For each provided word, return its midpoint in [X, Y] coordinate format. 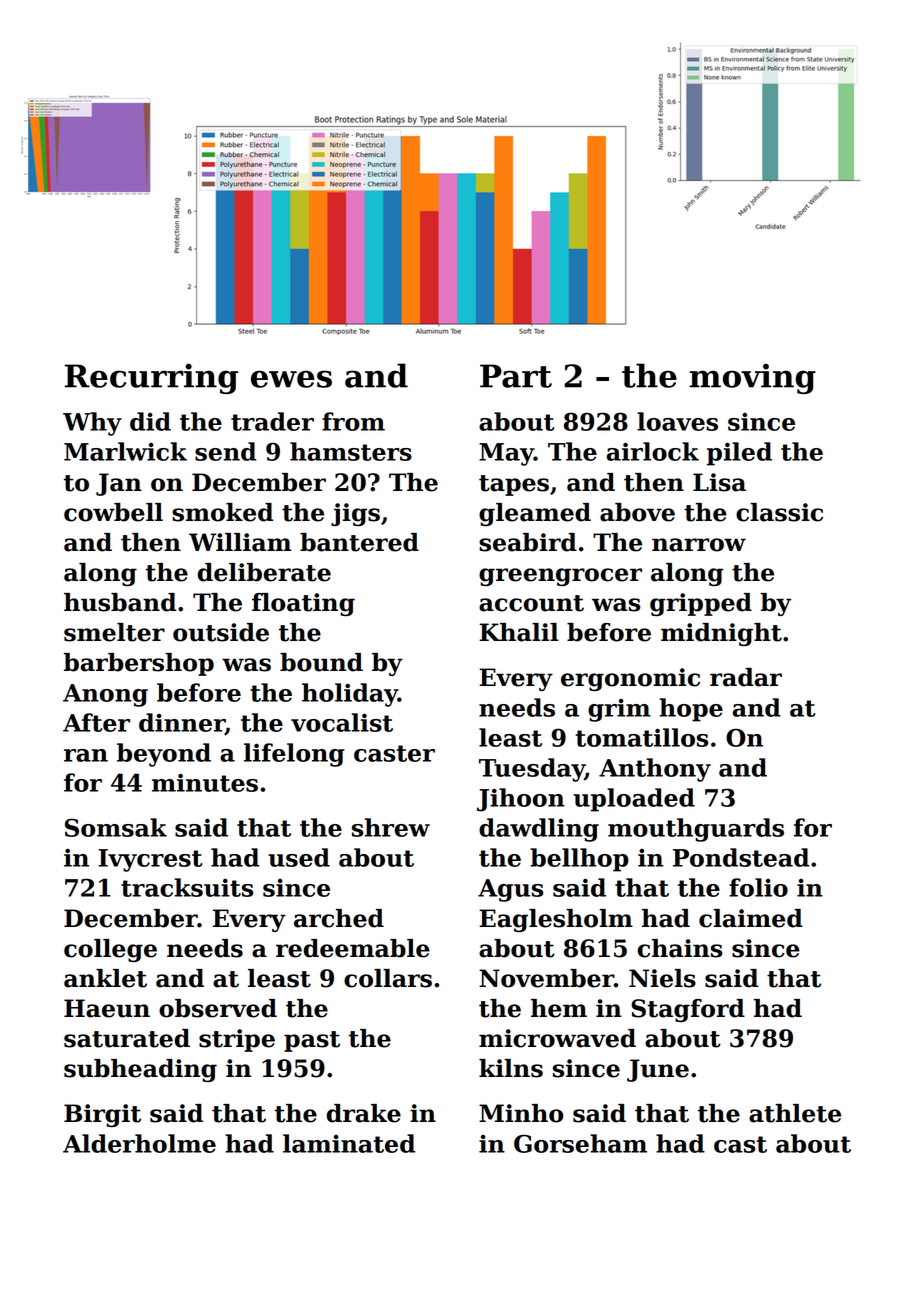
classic [779, 512]
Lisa [719, 482]
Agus [510, 890]
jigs [355, 514]
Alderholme [139, 1143]
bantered [359, 542]
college [110, 950]
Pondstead [741, 857]
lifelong [294, 755]
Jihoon [521, 800]
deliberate [264, 572]
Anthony [655, 770]
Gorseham [580, 1143]
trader [272, 421]
